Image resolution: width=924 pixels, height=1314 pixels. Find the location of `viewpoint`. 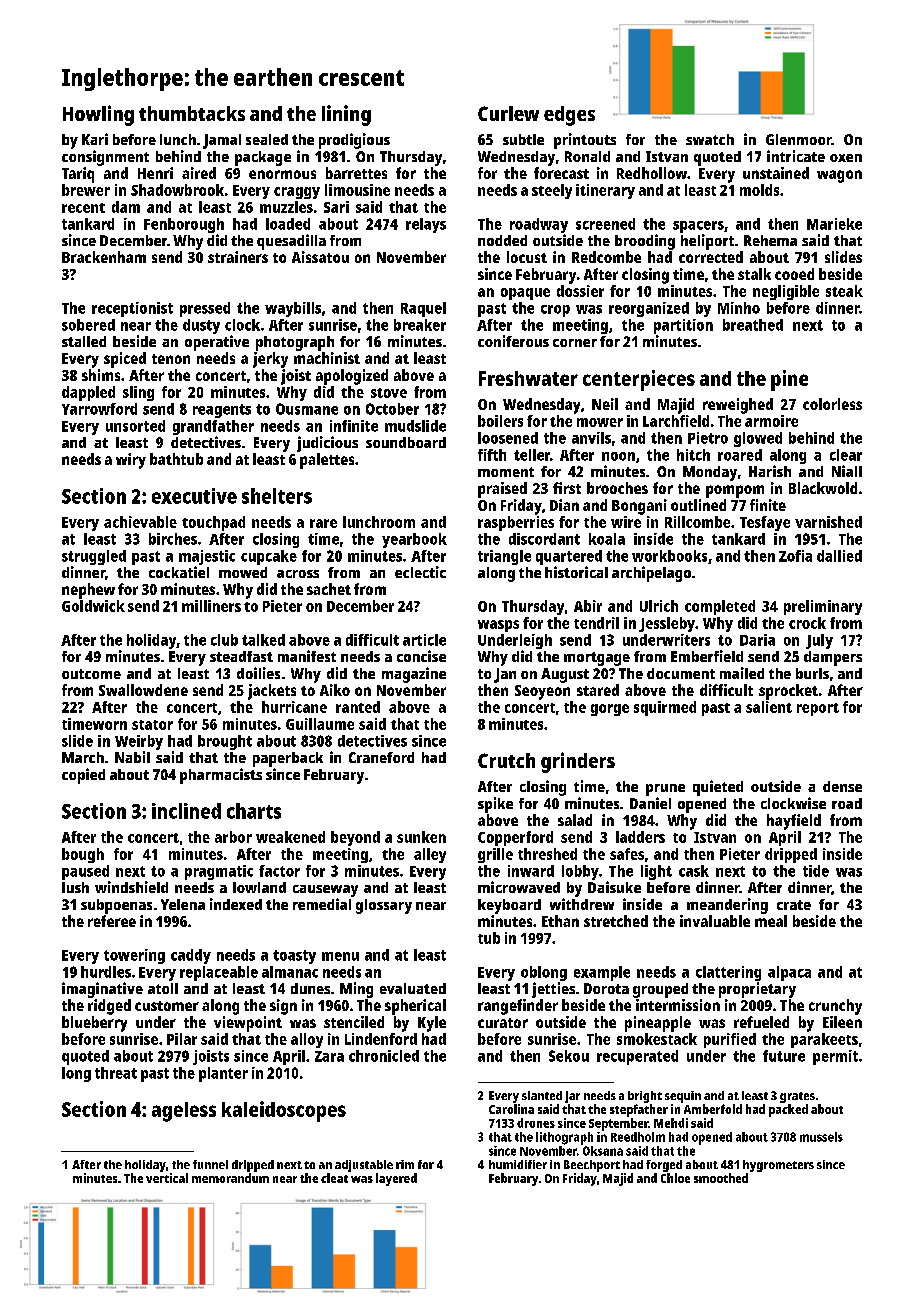

viewpoint is located at coordinates (248, 1024).
